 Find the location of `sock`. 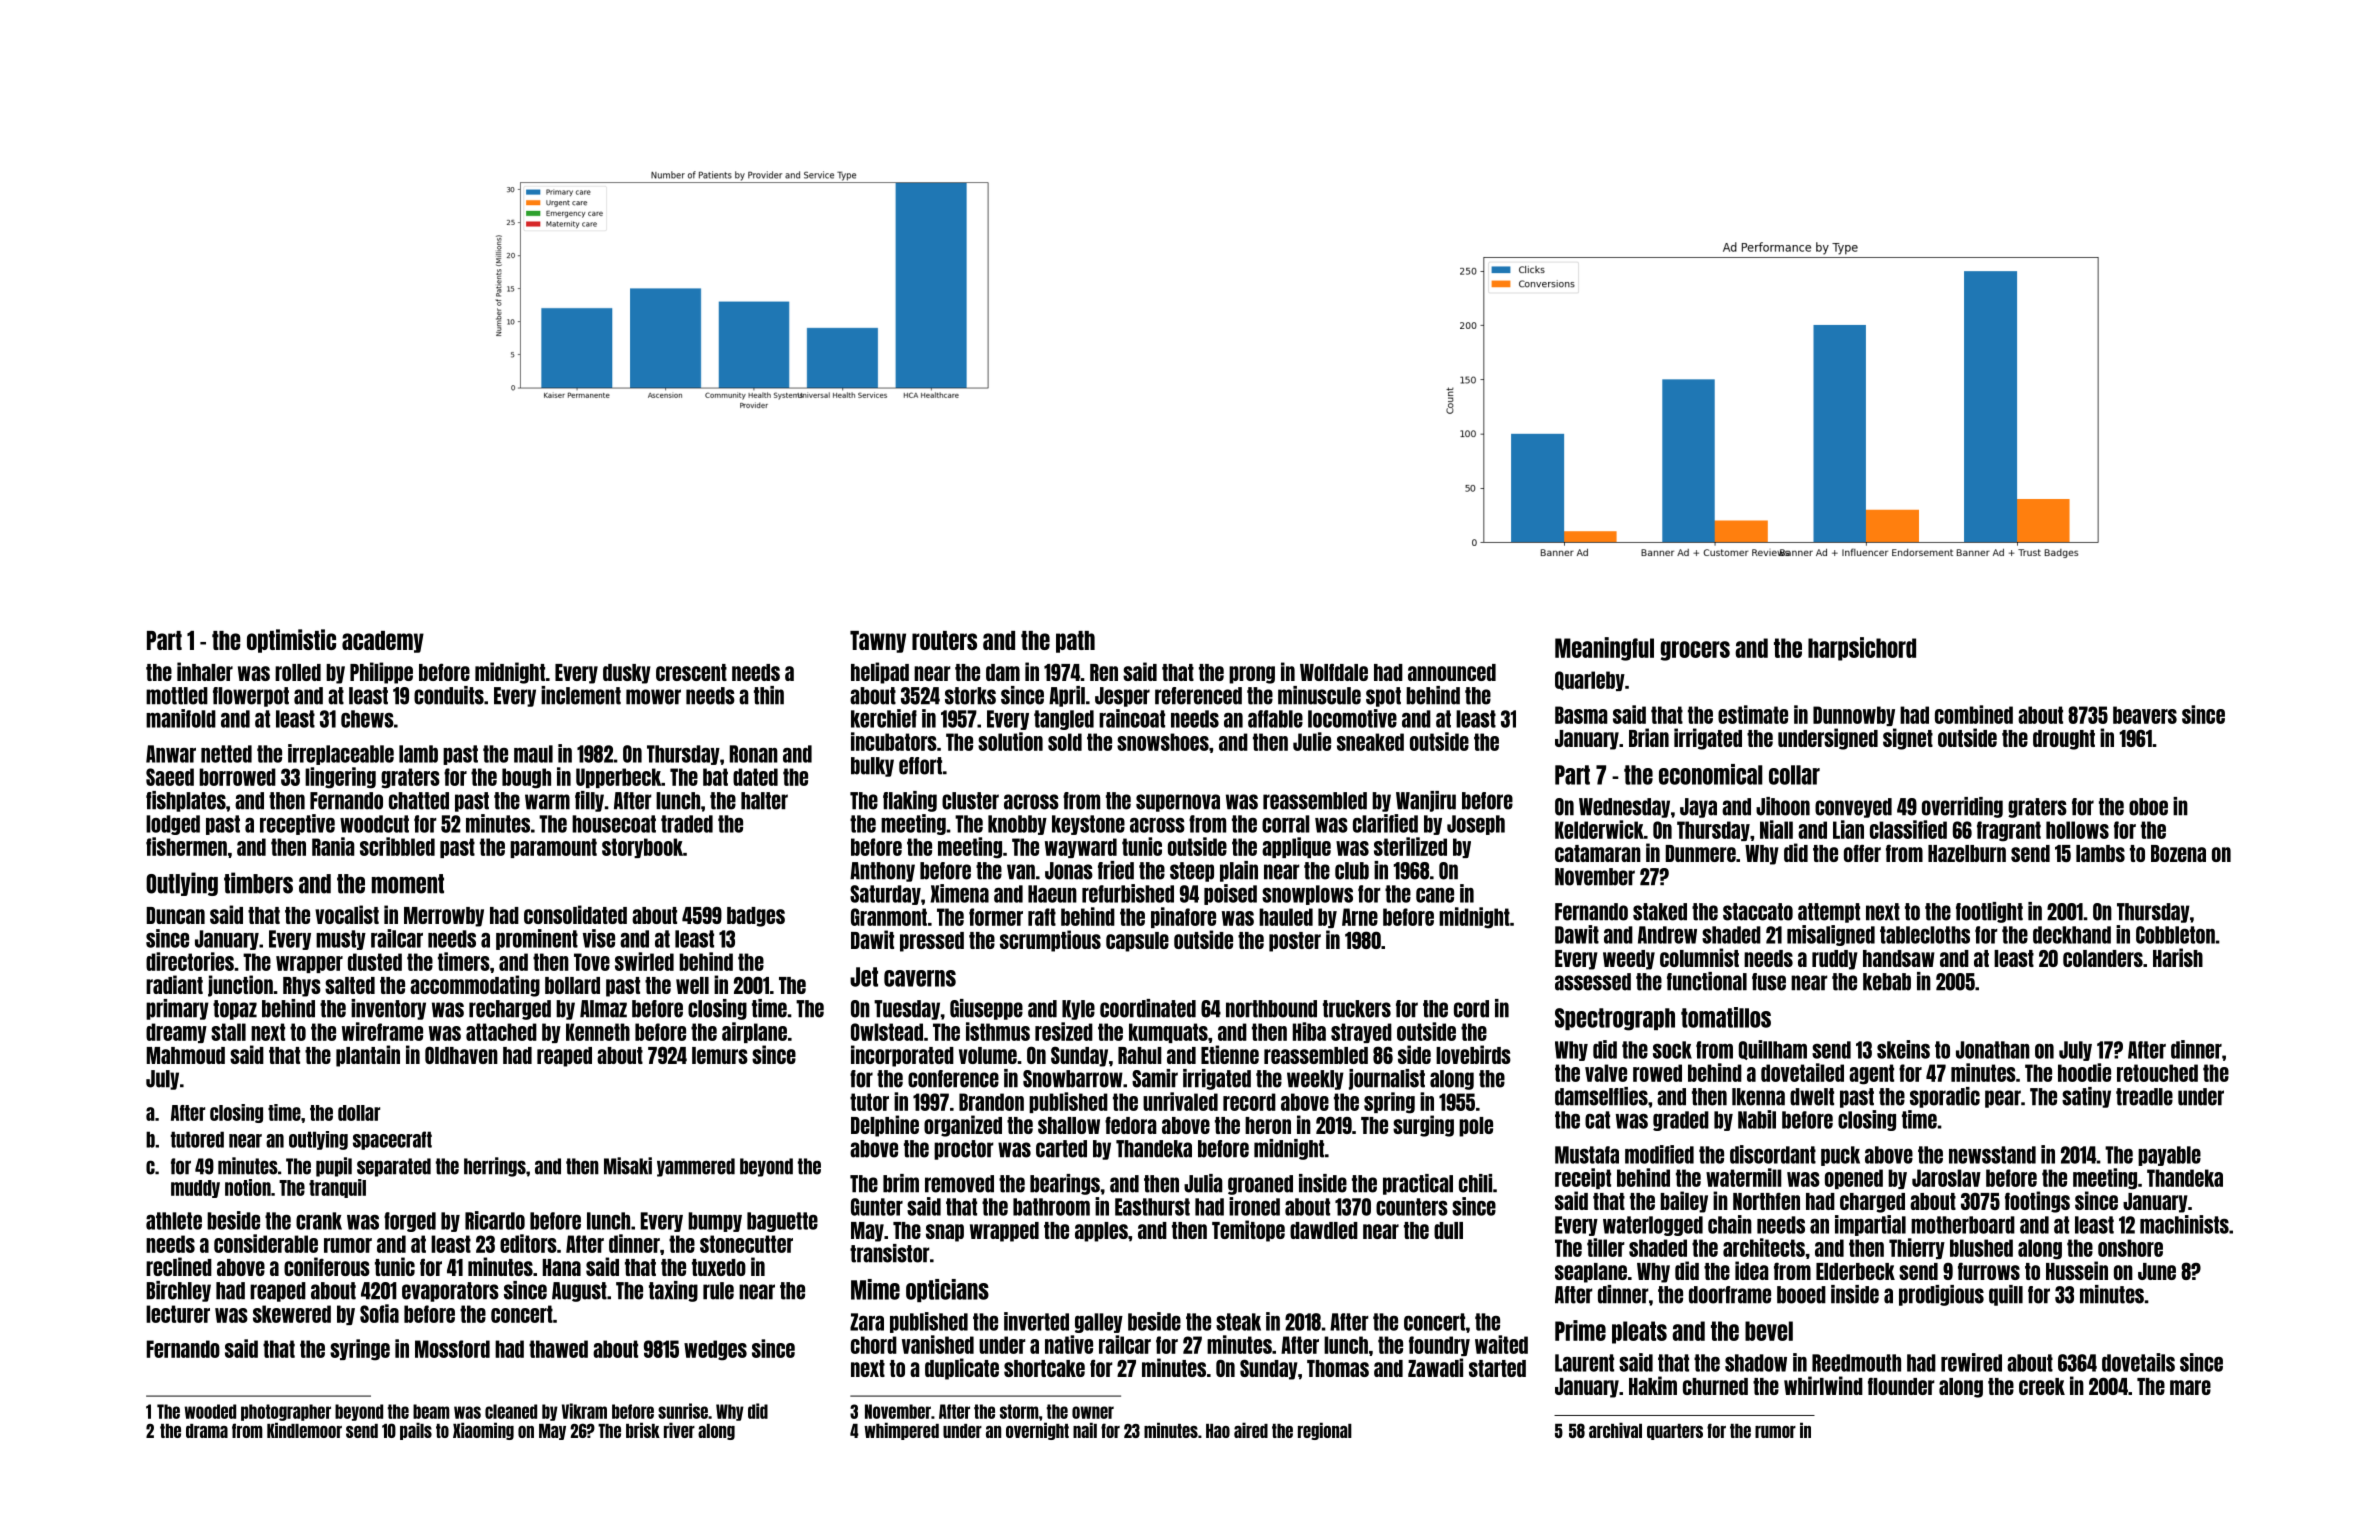

sock is located at coordinates (1672, 1050).
